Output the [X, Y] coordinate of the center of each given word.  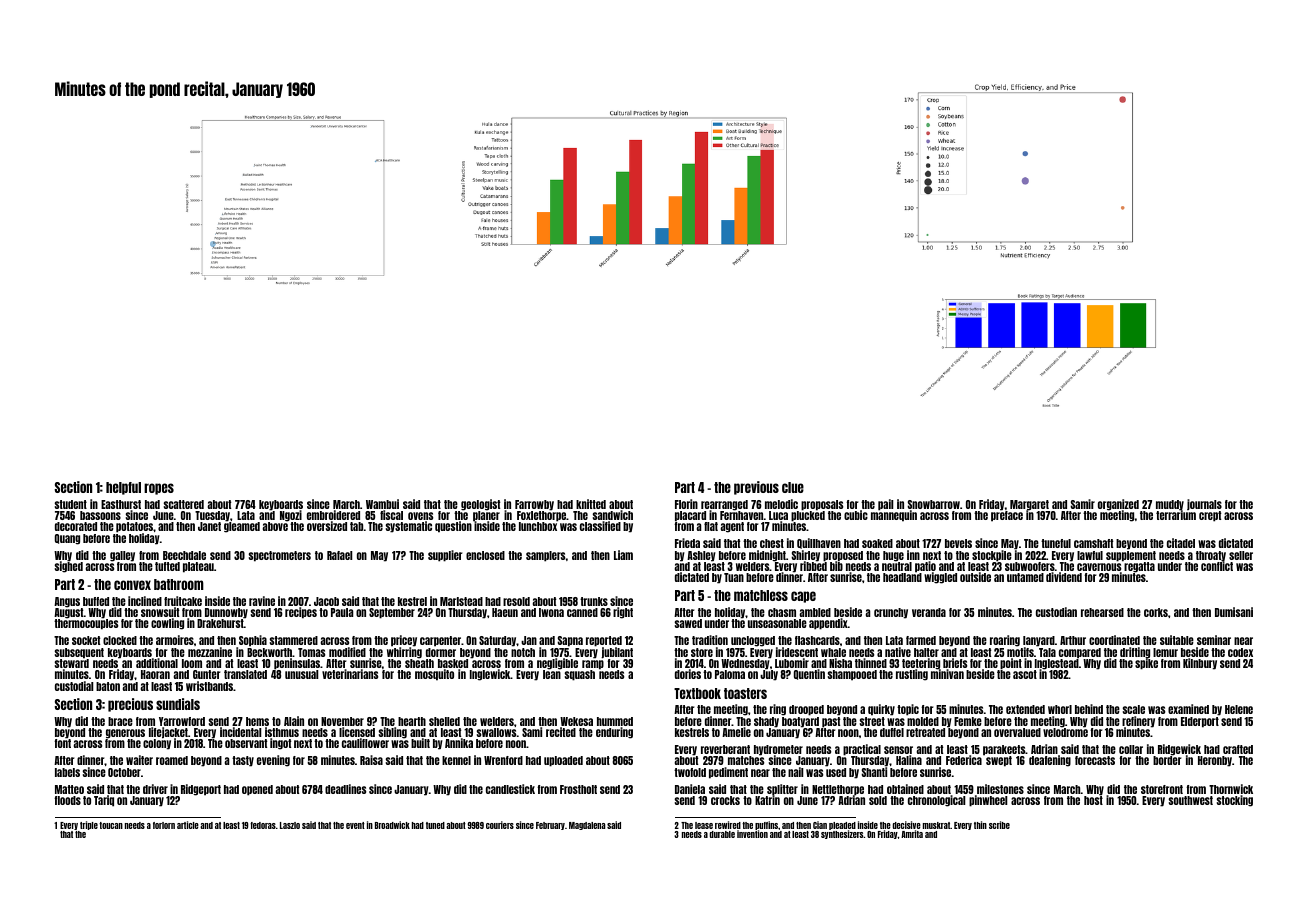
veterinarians [350, 674]
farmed [921, 640]
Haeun [505, 612]
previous [756, 488]
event [355, 825]
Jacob [326, 601]
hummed [615, 721]
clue [793, 487]
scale [1134, 709]
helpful [123, 488]
